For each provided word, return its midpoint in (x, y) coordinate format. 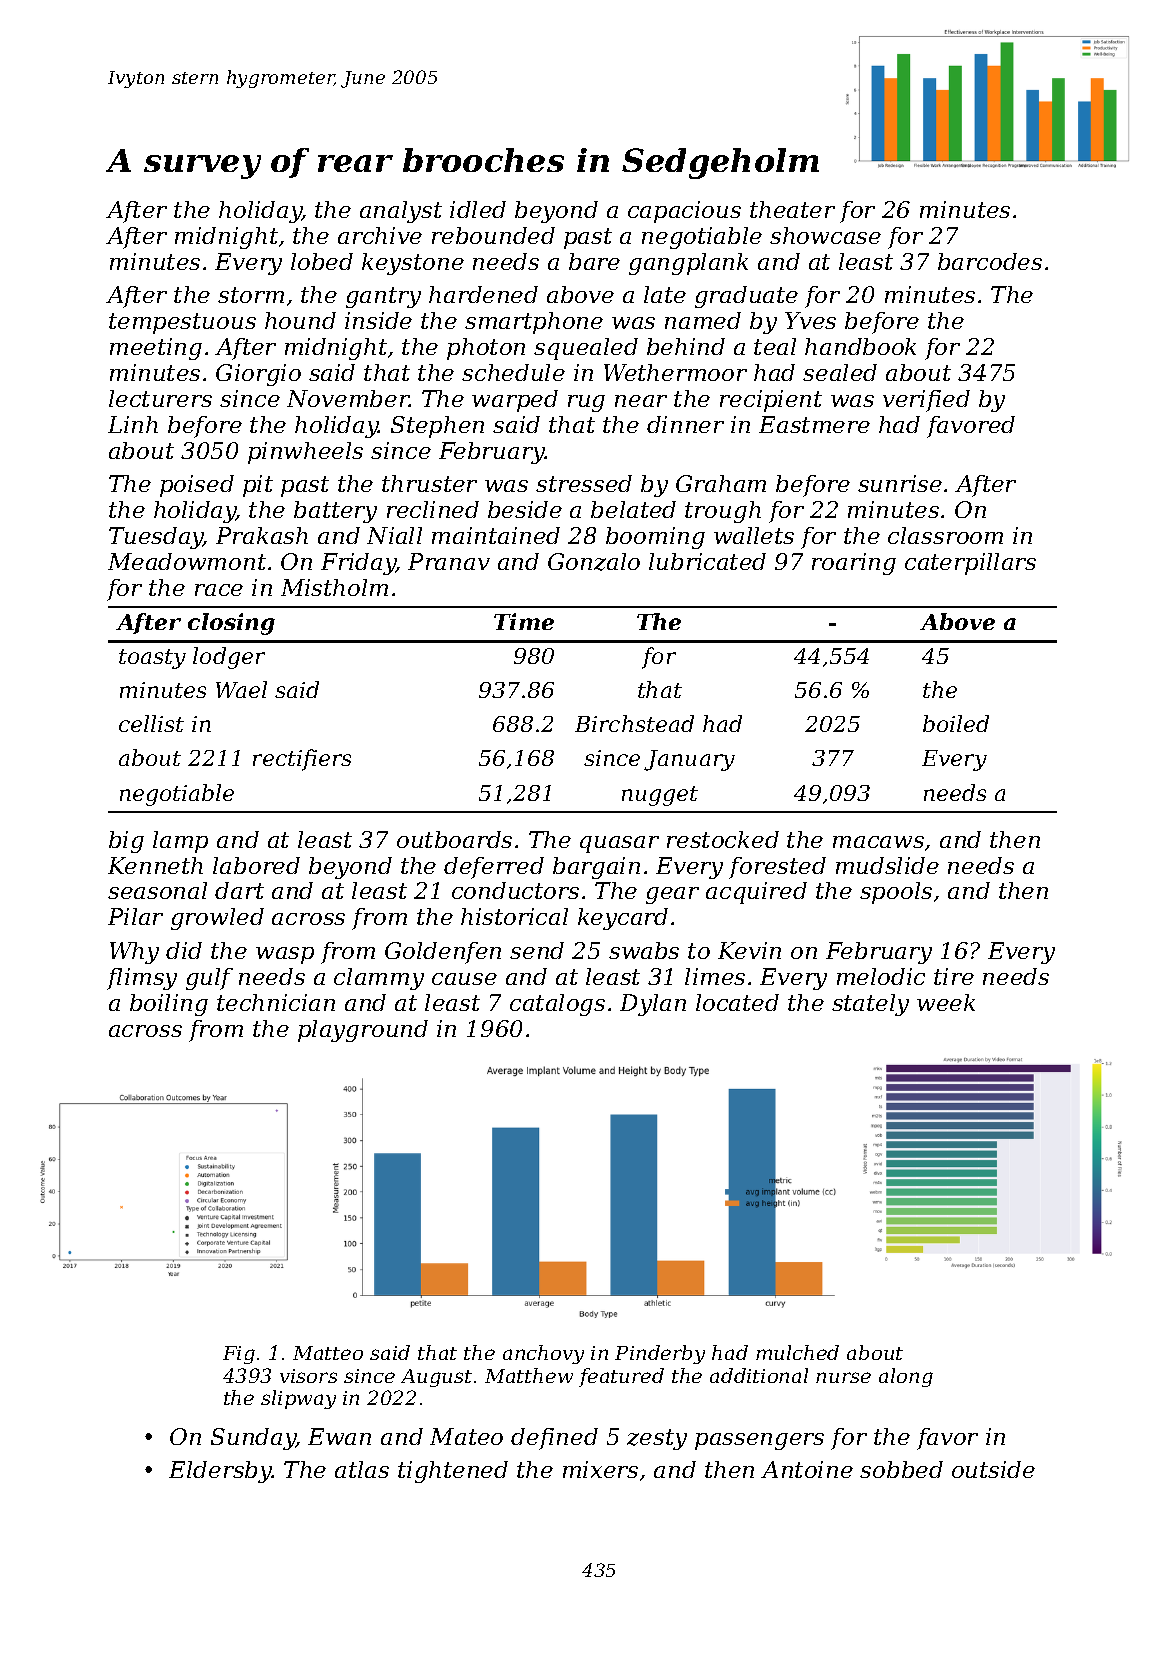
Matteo (328, 1353)
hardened (483, 294)
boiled (956, 723)
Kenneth (155, 865)
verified (926, 401)
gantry (383, 297)
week (946, 1002)
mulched (797, 1352)
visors (308, 1376)
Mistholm (334, 587)
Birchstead (634, 723)
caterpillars (970, 564)
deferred (494, 868)
